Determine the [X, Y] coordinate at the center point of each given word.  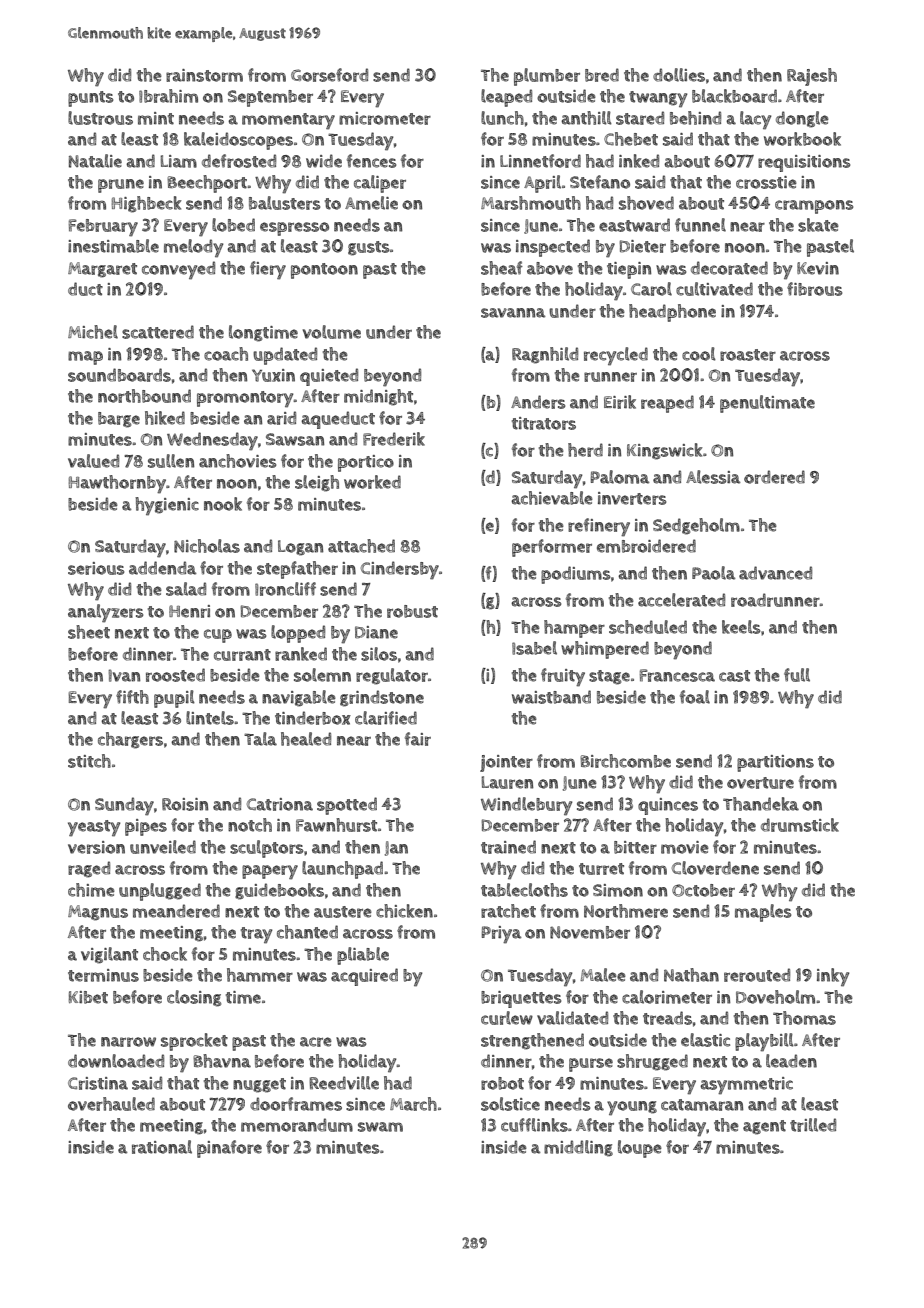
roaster [748, 355]
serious [96, 568]
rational [162, 1147]
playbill [764, 1042]
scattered [158, 332]
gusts [369, 248]
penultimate [767, 404]
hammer [260, 975]
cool [699, 354]
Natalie [95, 161]
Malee [603, 975]
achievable [552, 498]
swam [380, 1127]
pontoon [324, 271]
